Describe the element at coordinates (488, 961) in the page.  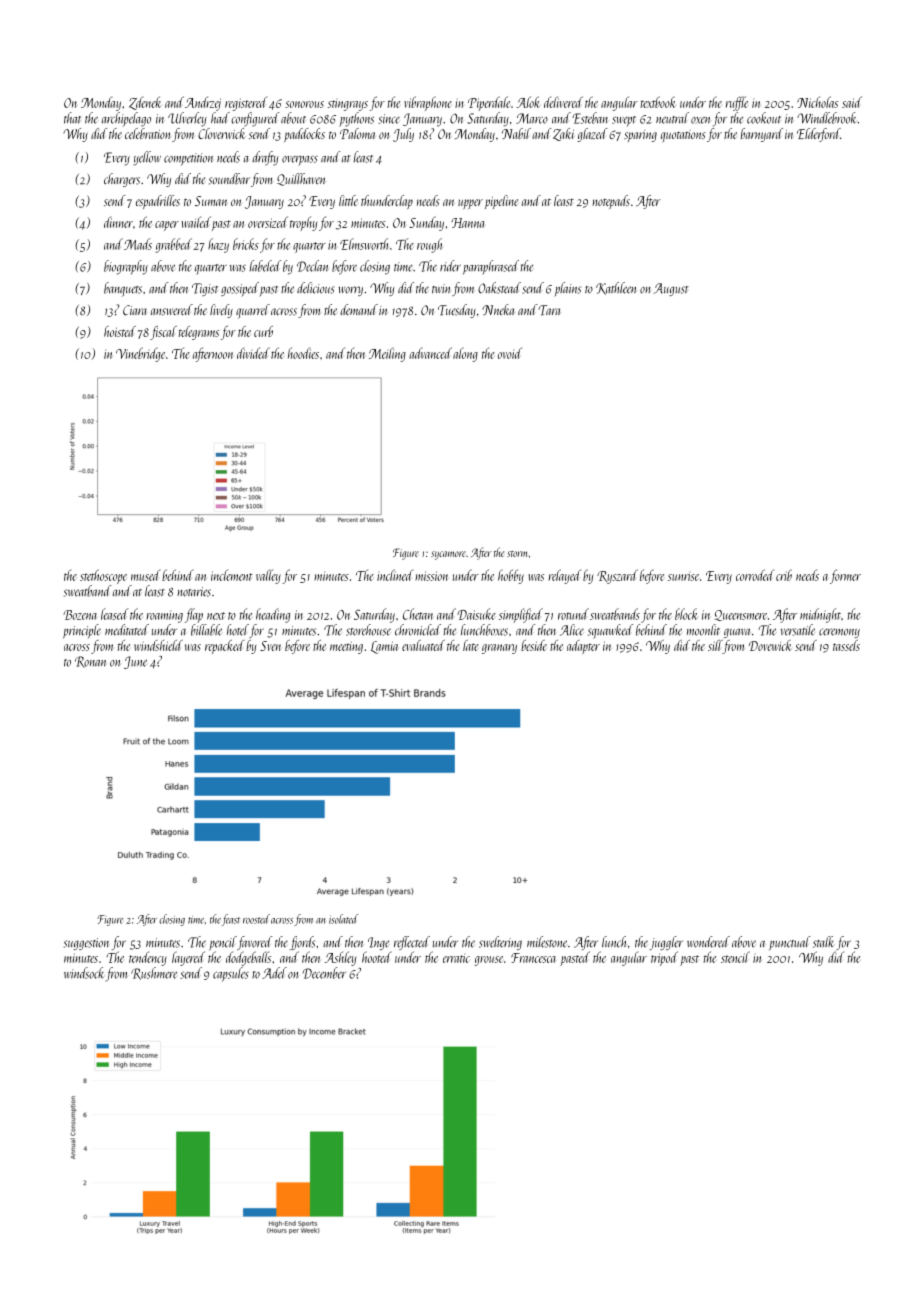
I see `grouse` at that location.
